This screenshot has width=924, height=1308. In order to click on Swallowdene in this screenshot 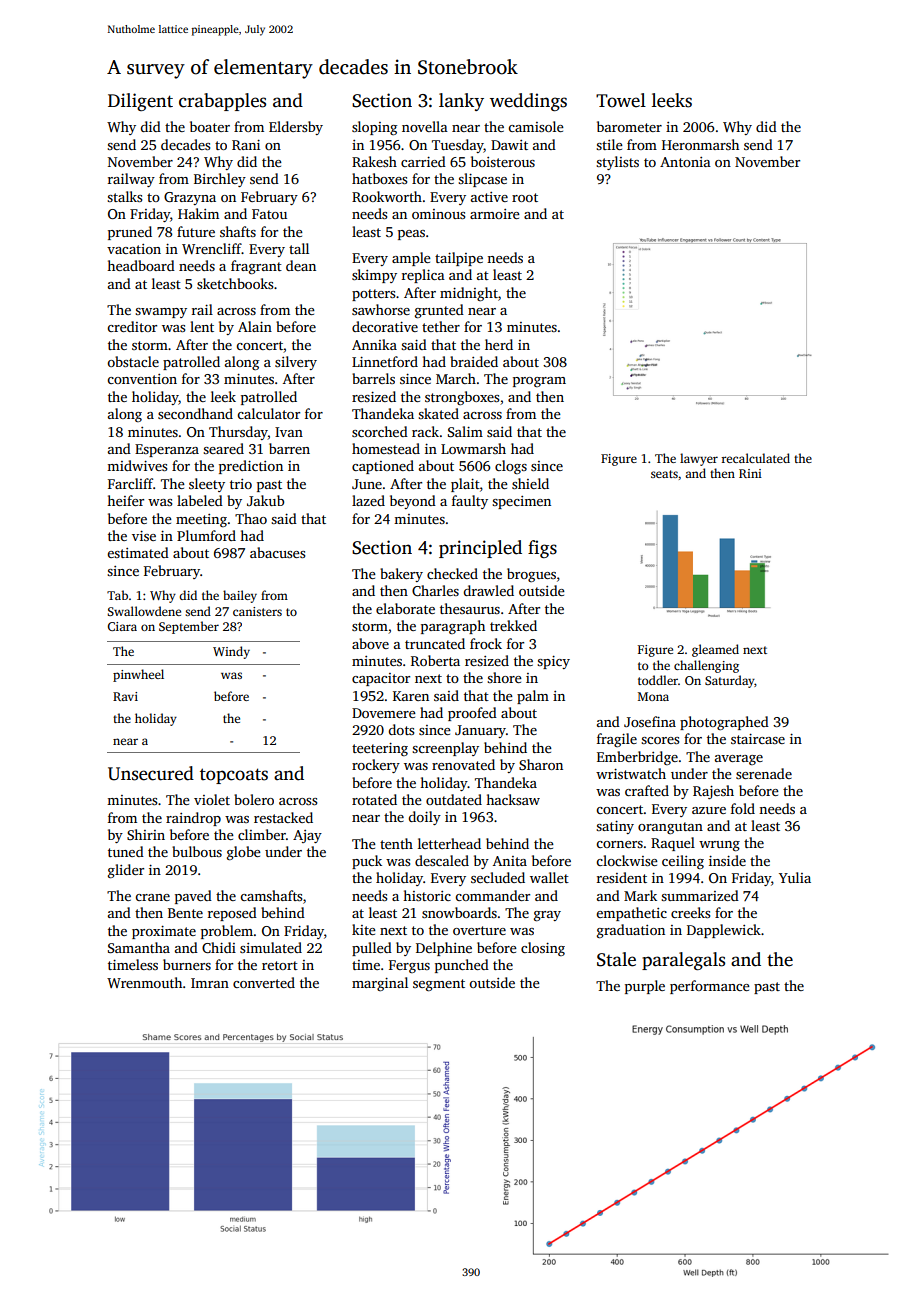, I will do `click(144, 611)`.
